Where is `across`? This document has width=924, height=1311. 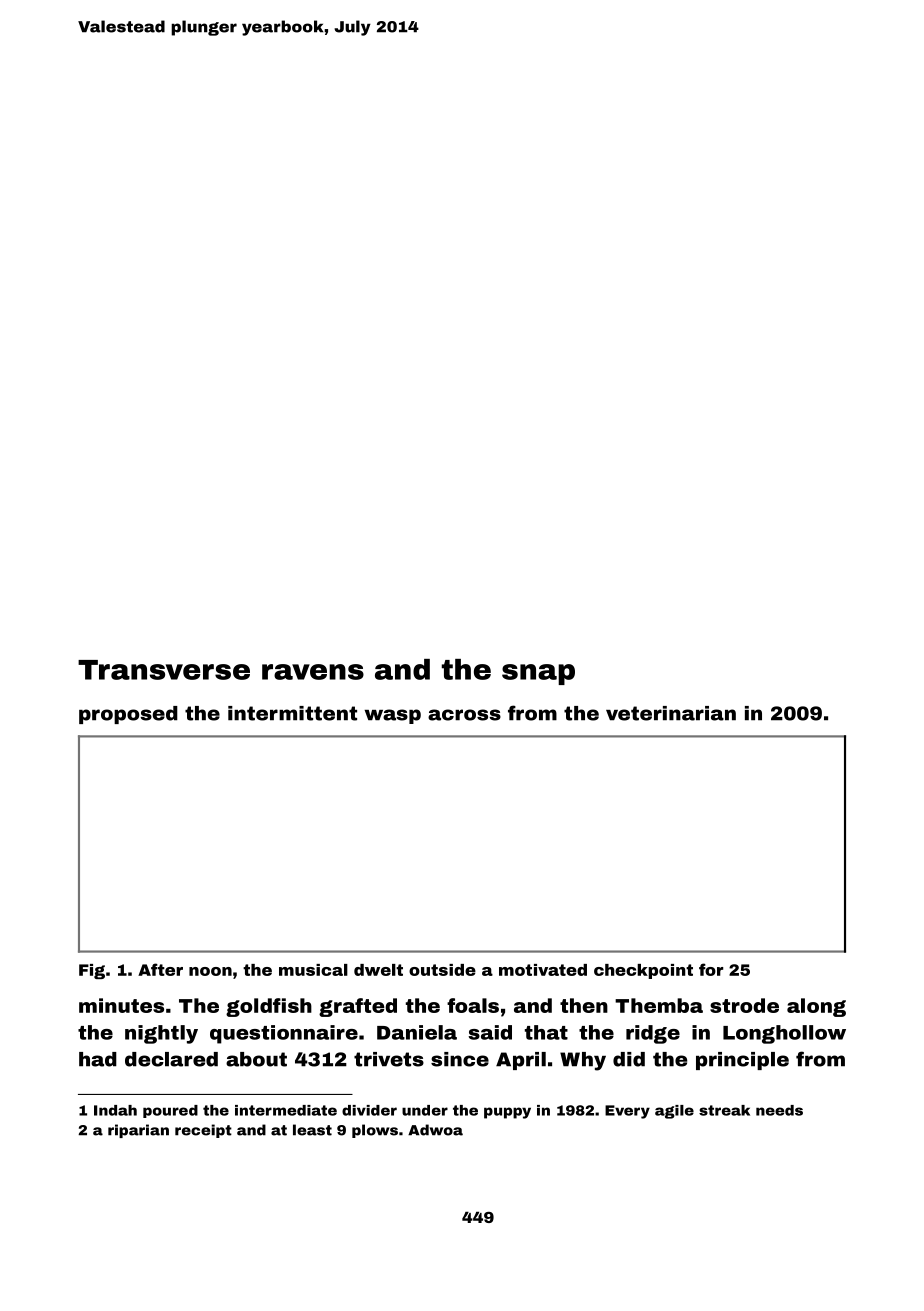
across is located at coordinates (464, 715).
